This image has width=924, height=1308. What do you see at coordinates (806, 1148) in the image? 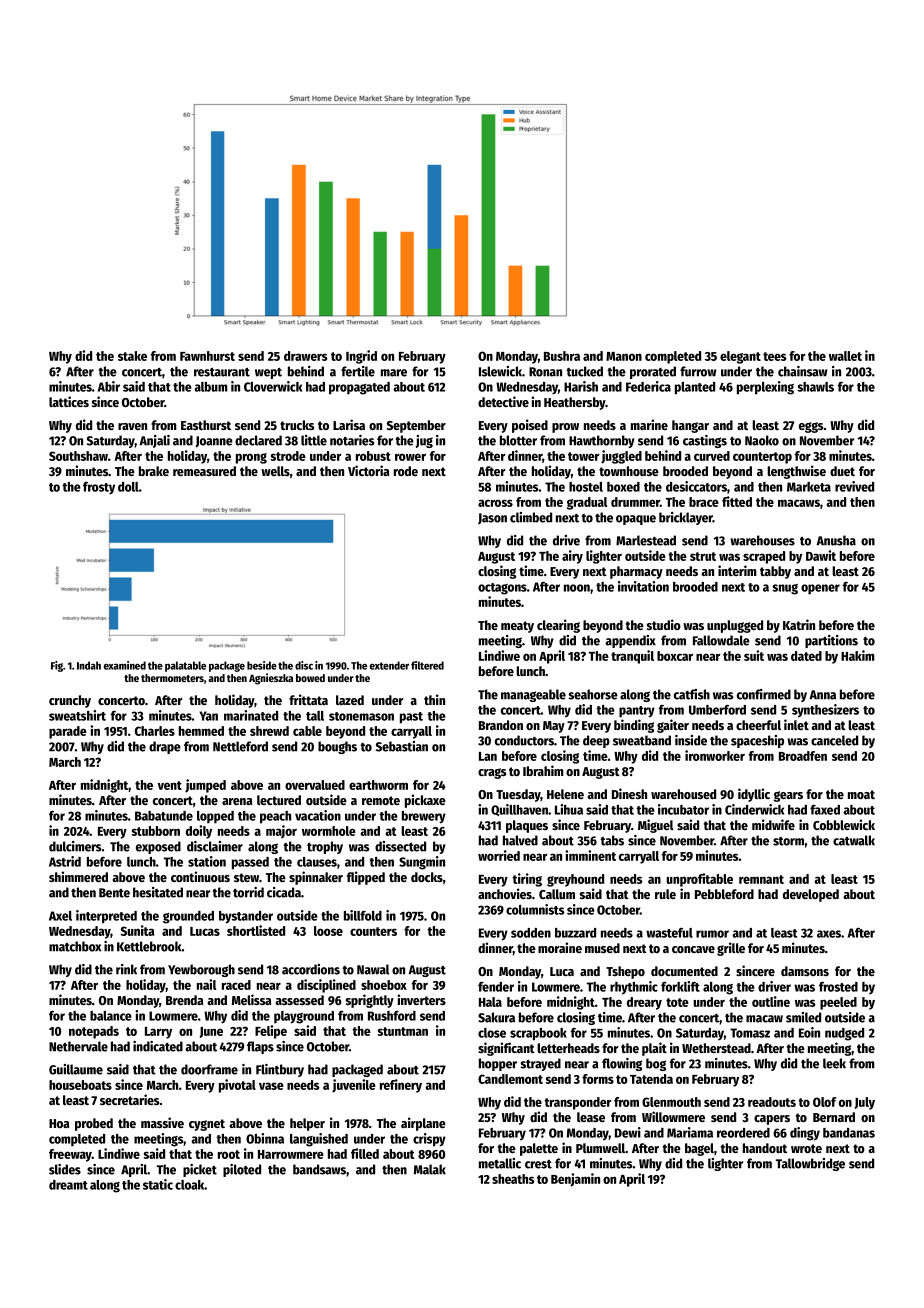
I see `wrote` at bounding box center [806, 1148].
